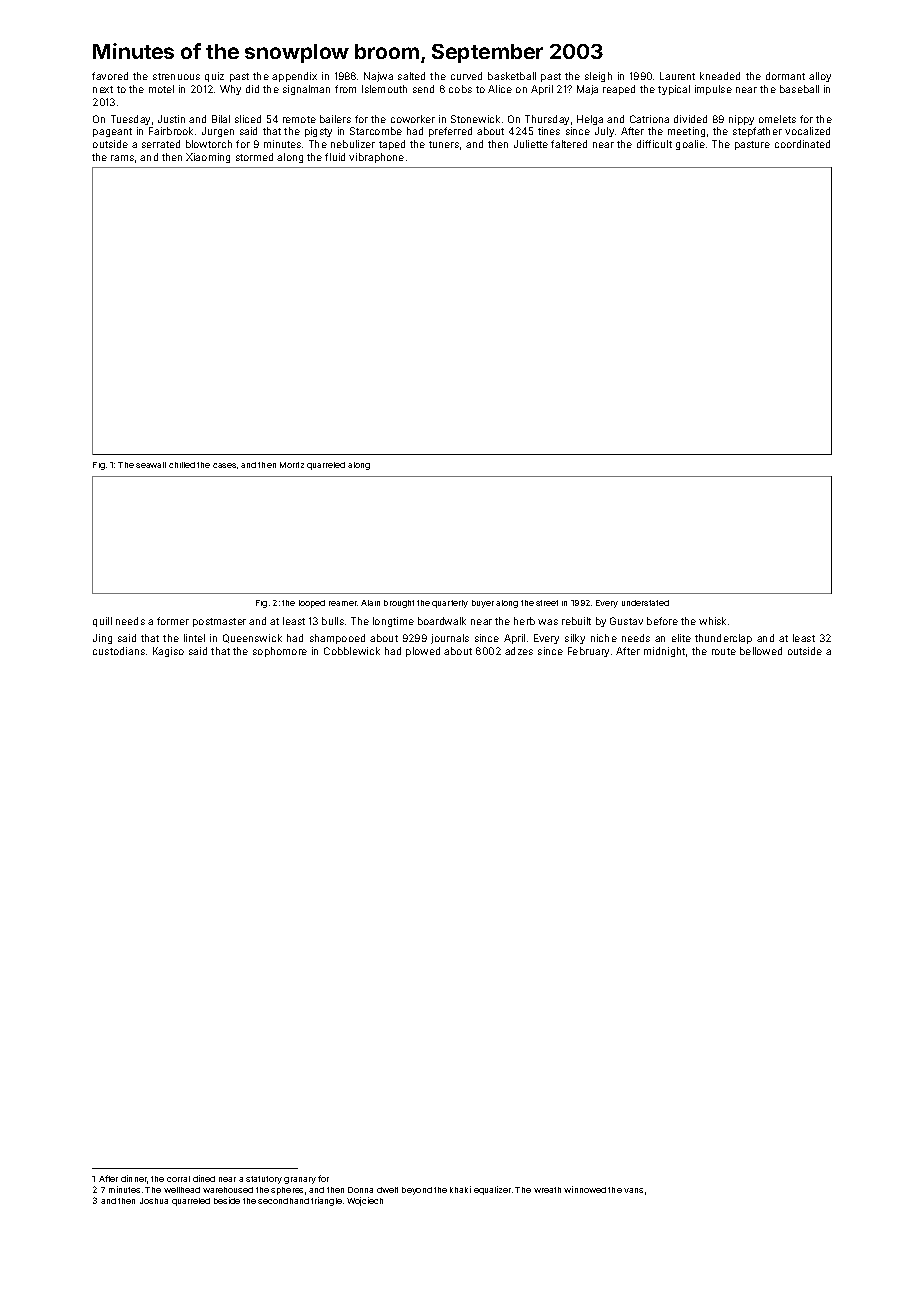  What do you see at coordinates (208, 158) in the screenshot?
I see `Xiaoming` at bounding box center [208, 158].
